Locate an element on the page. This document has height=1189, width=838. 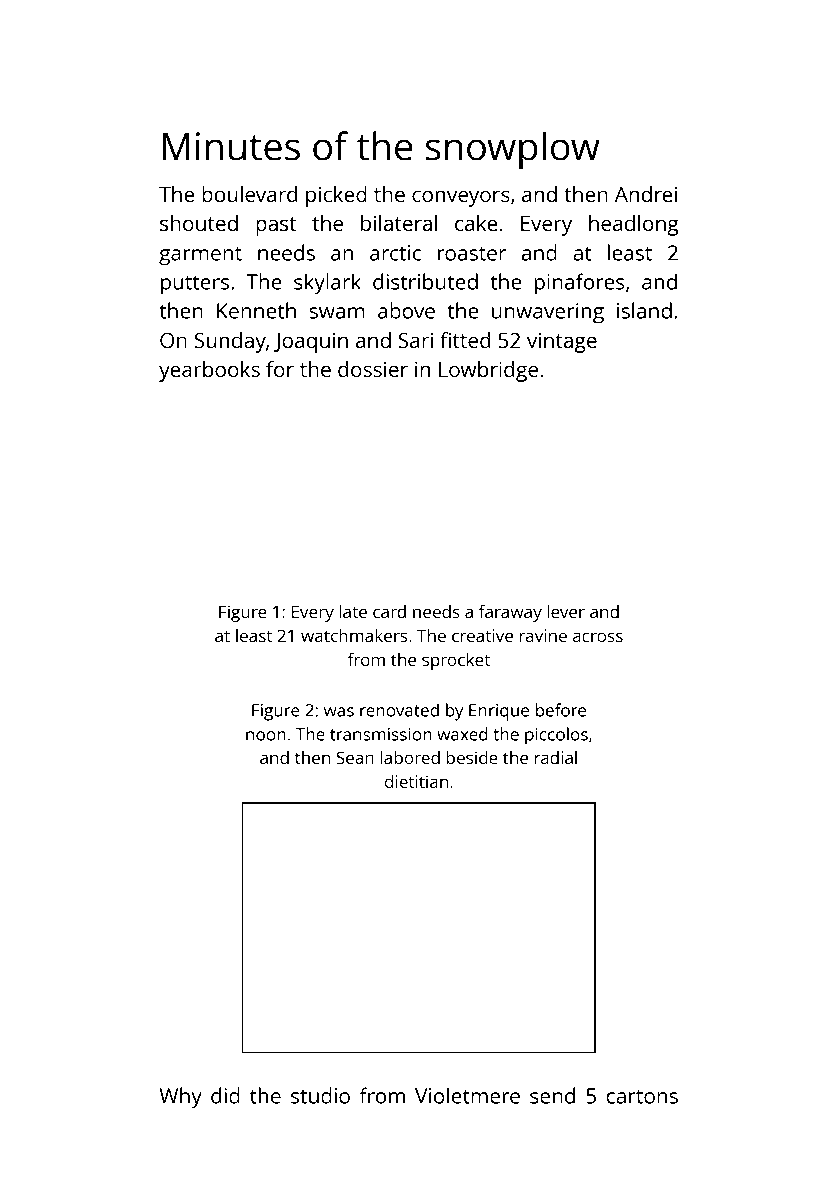
vintage is located at coordinates (562, 342).
